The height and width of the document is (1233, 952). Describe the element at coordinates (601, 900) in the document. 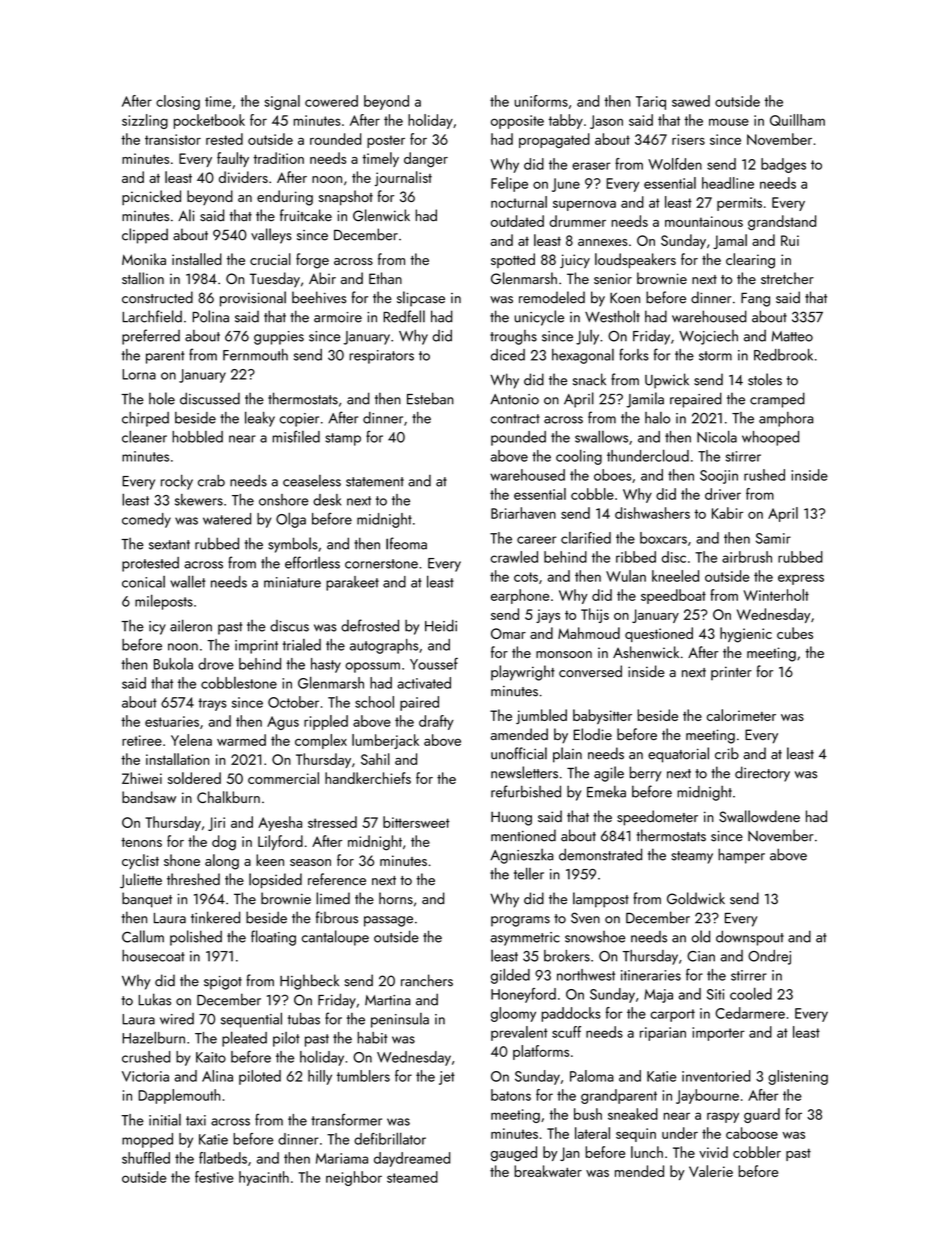

I see `lamppost` at that location.
